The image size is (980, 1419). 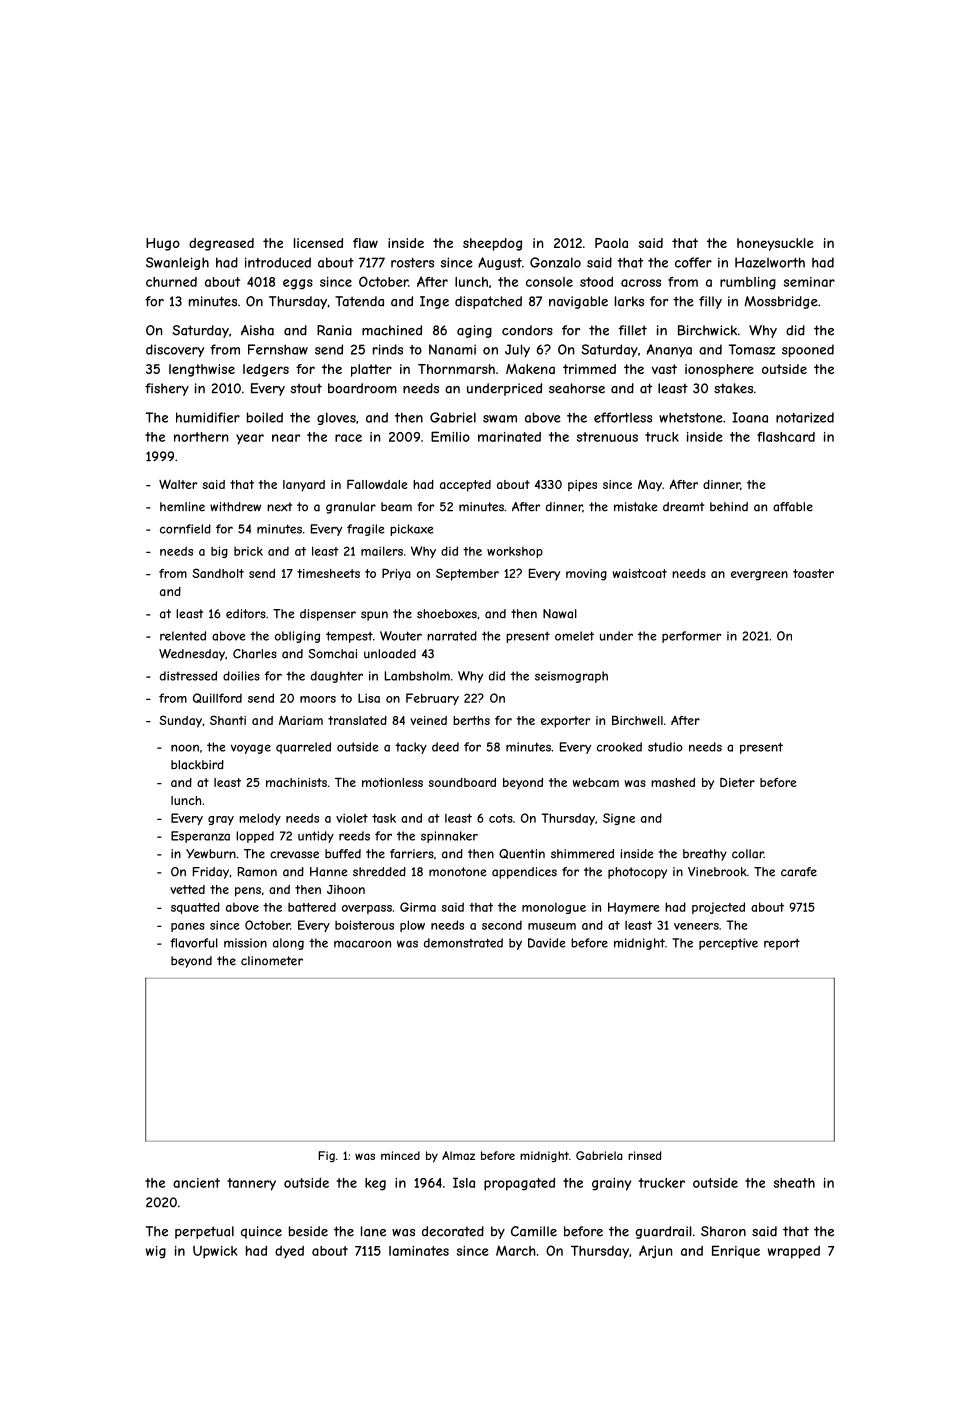 I want to click on Davide, so click(x=546, y=943).
